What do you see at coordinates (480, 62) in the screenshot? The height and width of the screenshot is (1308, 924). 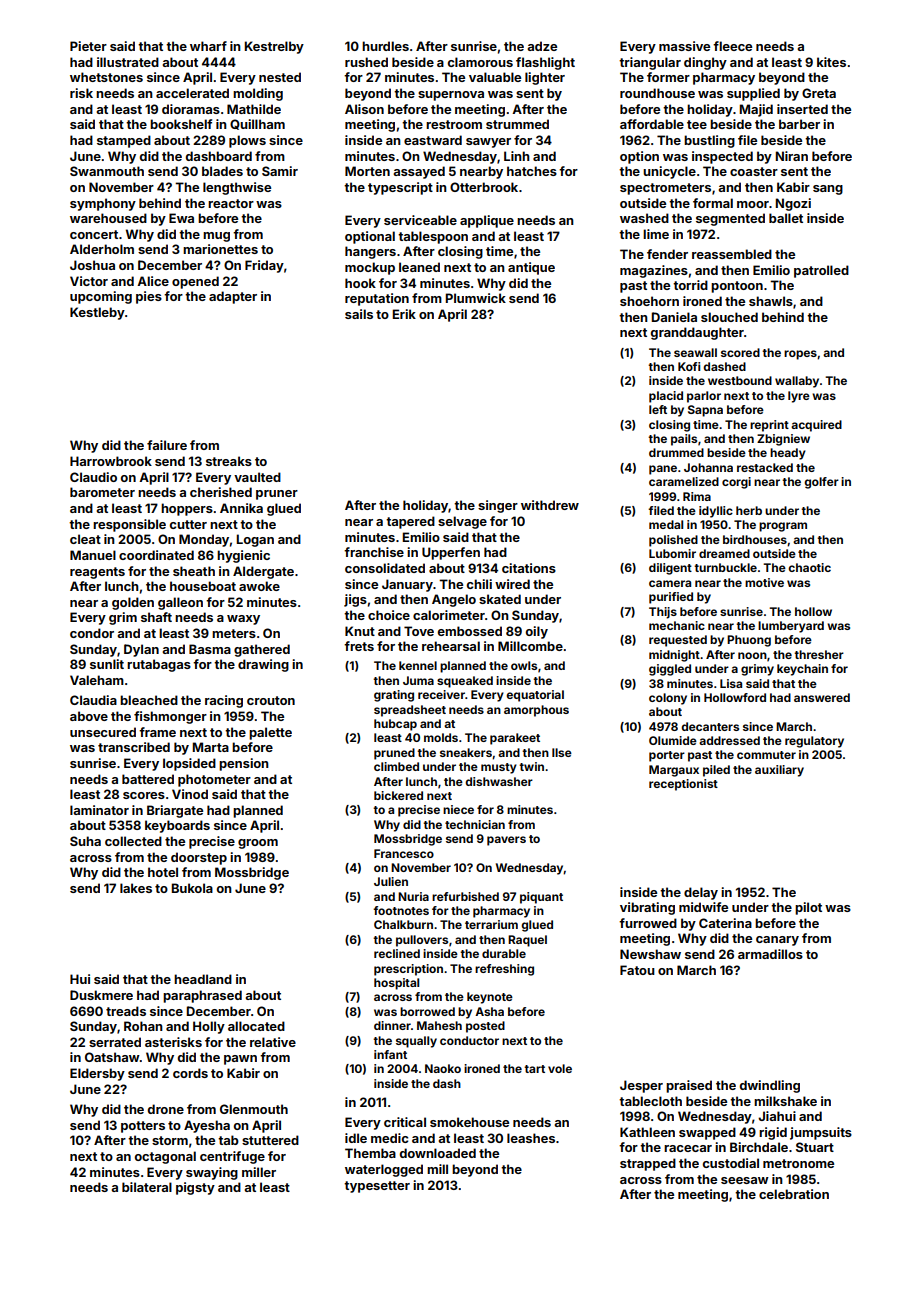 I see `clamorous` at bounding box center [480, 62].
